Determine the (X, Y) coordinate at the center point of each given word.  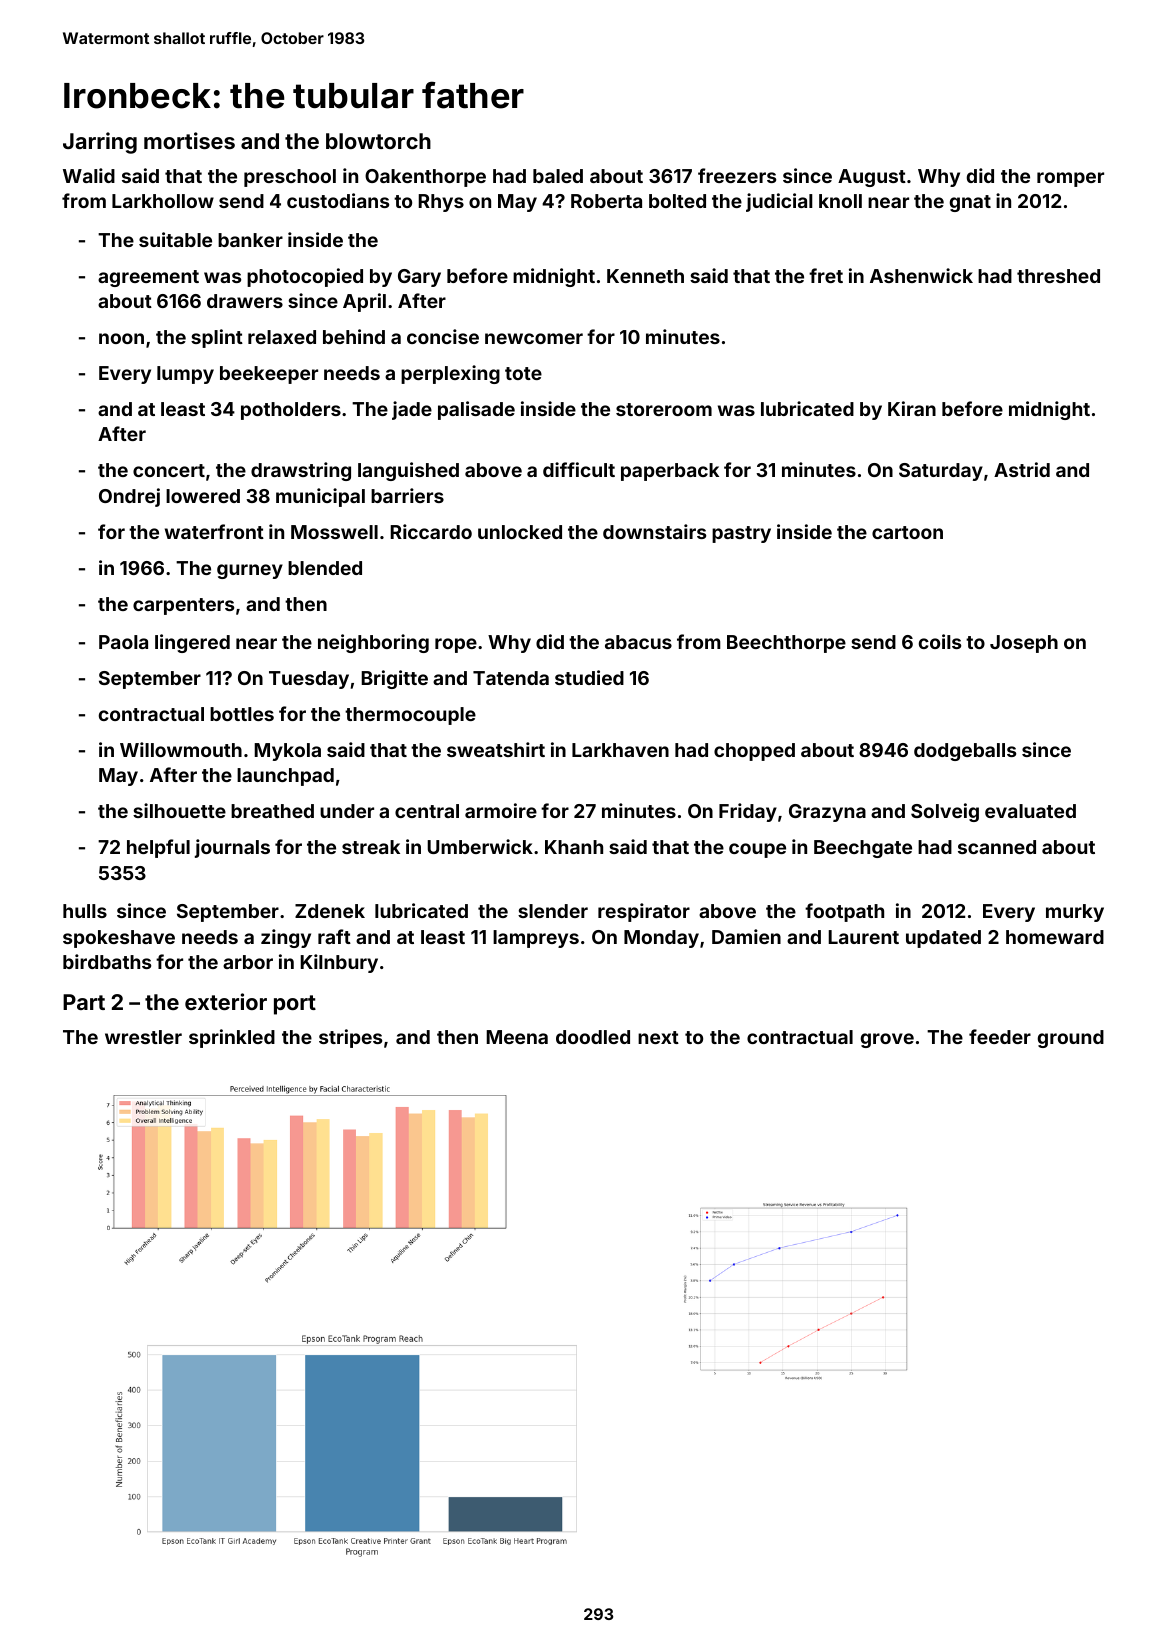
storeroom (664, 409)
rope (456, 645)
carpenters (183, 606)
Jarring (100, 143)
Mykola (287, 752)
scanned (997, 847)
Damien (746, 936)
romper (1070, 179)
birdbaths (107, 961)
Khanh (574, 847)
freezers (737, 175)
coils (940, 641)
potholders (291, 411)
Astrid (1022, 469)
